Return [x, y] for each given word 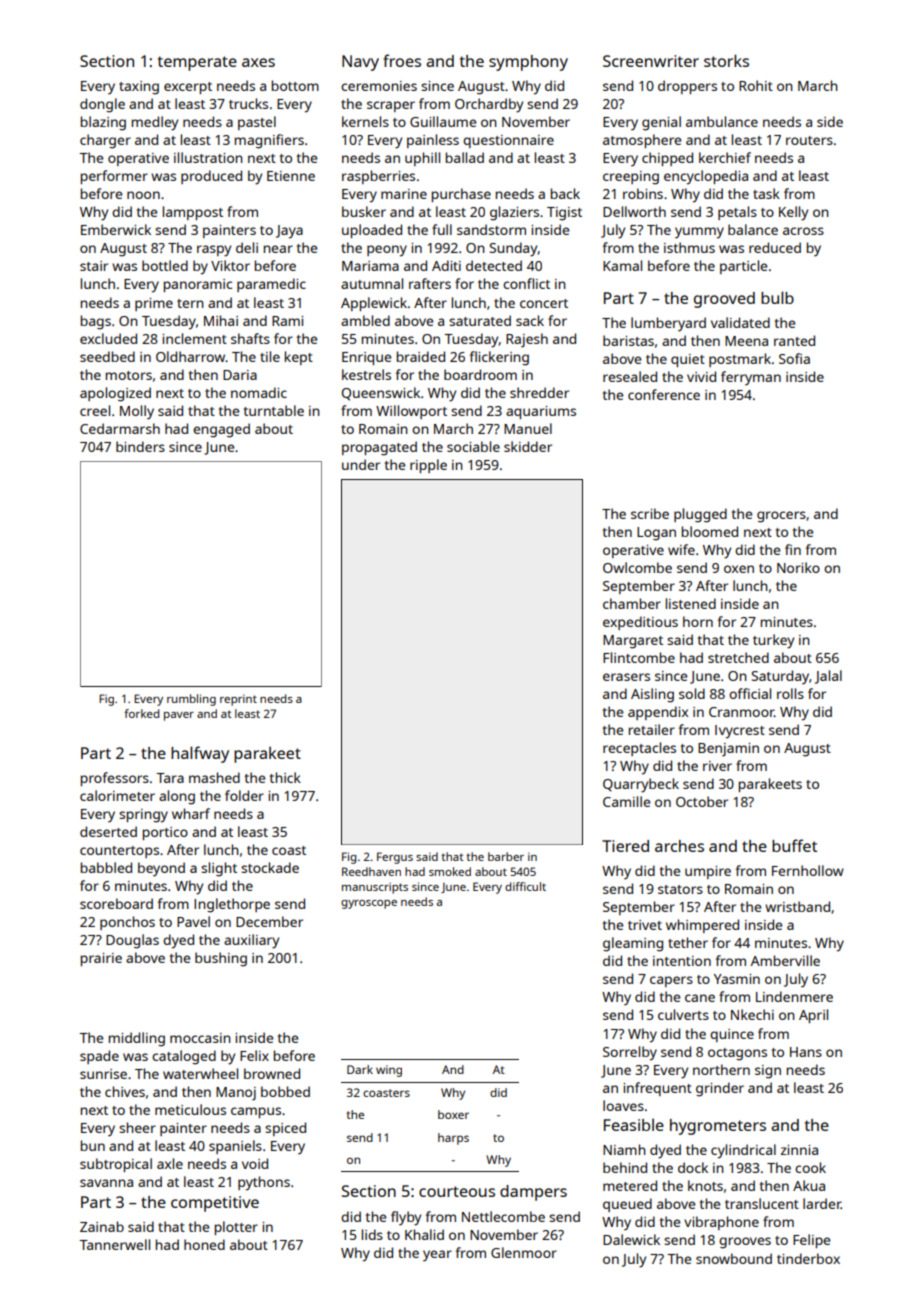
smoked [450, 871]
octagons [737, 1054]
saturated [480, 320]
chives [125, 1091]
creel [95, 410]
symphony [528, 63]
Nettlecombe [503, 1216]
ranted [794, 340]
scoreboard [116, 903]
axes [258, 62]
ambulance [722, 121]
